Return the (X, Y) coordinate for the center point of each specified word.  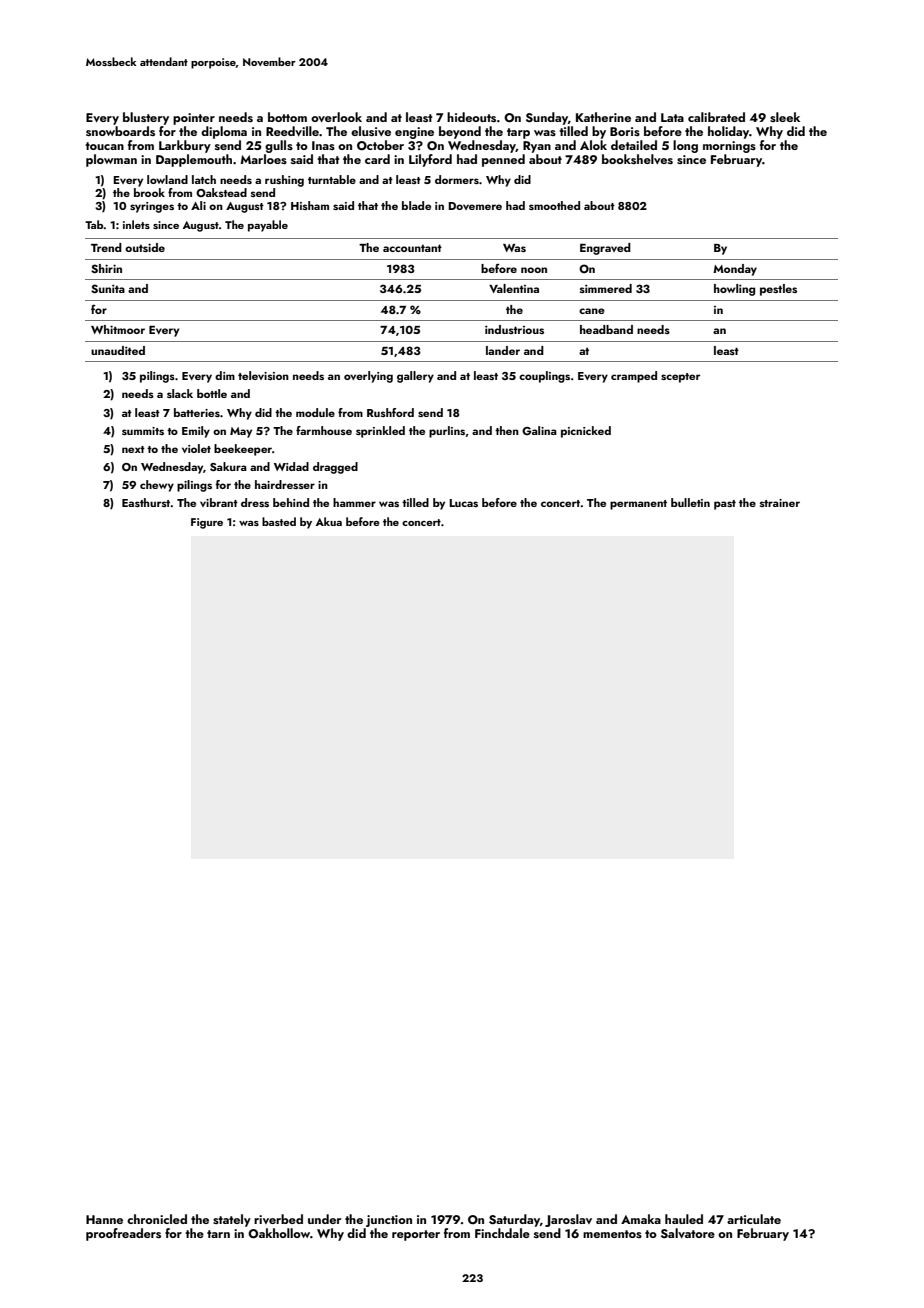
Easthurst (146, 502)
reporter (416, 1235)
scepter (680, 378)
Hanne (104, 1219)
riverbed (278, 1219)
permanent (638, 505)
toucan (104, 146)
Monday (735, 270)
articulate (754, 1219)
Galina (539, 430)
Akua (329, 521)
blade (416, 205)
